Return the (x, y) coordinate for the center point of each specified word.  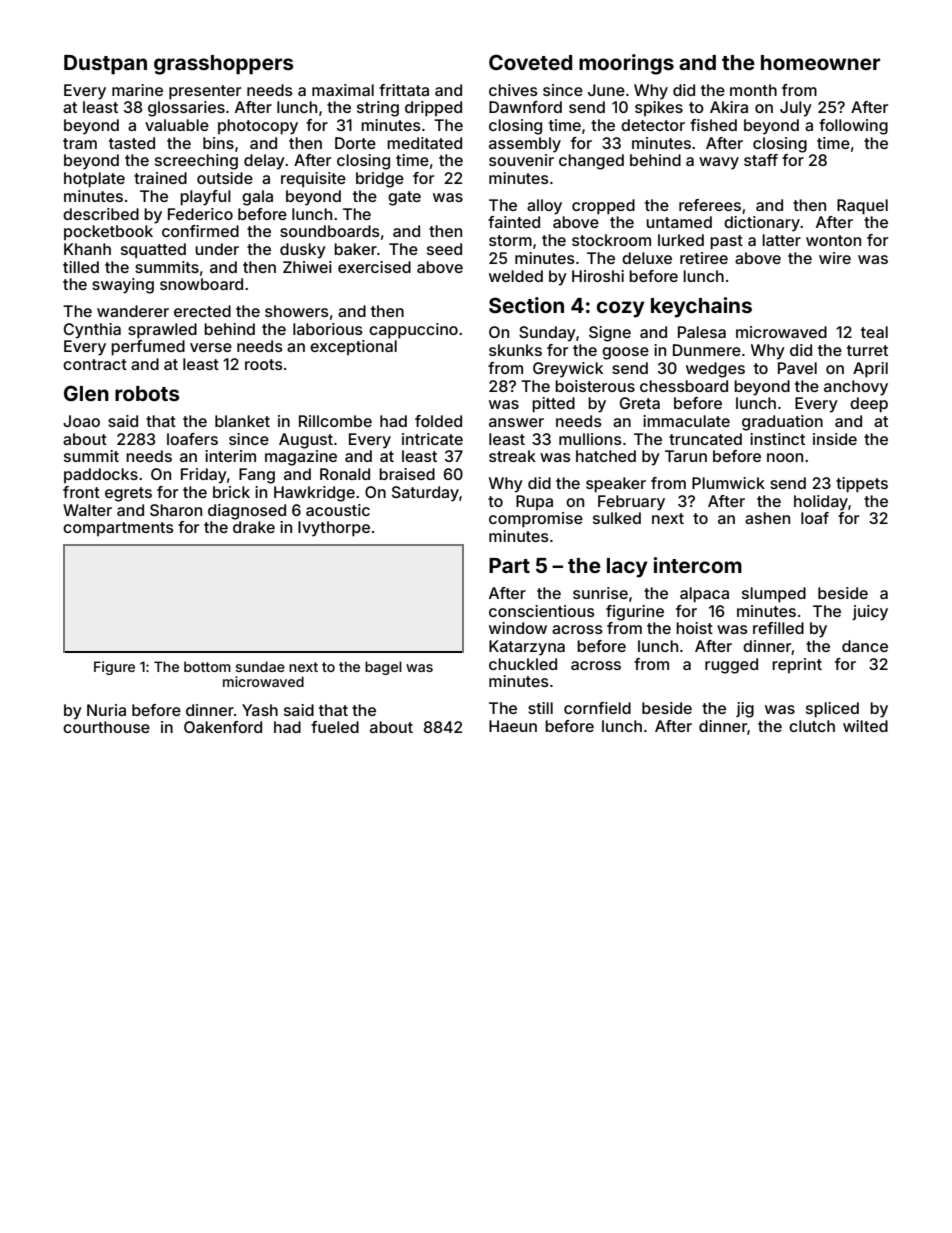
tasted (132, 143)
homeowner (820, 62)
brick (231, 492)
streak (512, 456)
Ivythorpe (334, 529)
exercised (374, 267)
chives (513, 90)
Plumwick (728, 483)
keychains (701, 307)
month (753, 90)
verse (211, 347)
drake (254, 527)
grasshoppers (224, 65)
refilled (778, 628)
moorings (626, 64)
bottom (207, 666)
